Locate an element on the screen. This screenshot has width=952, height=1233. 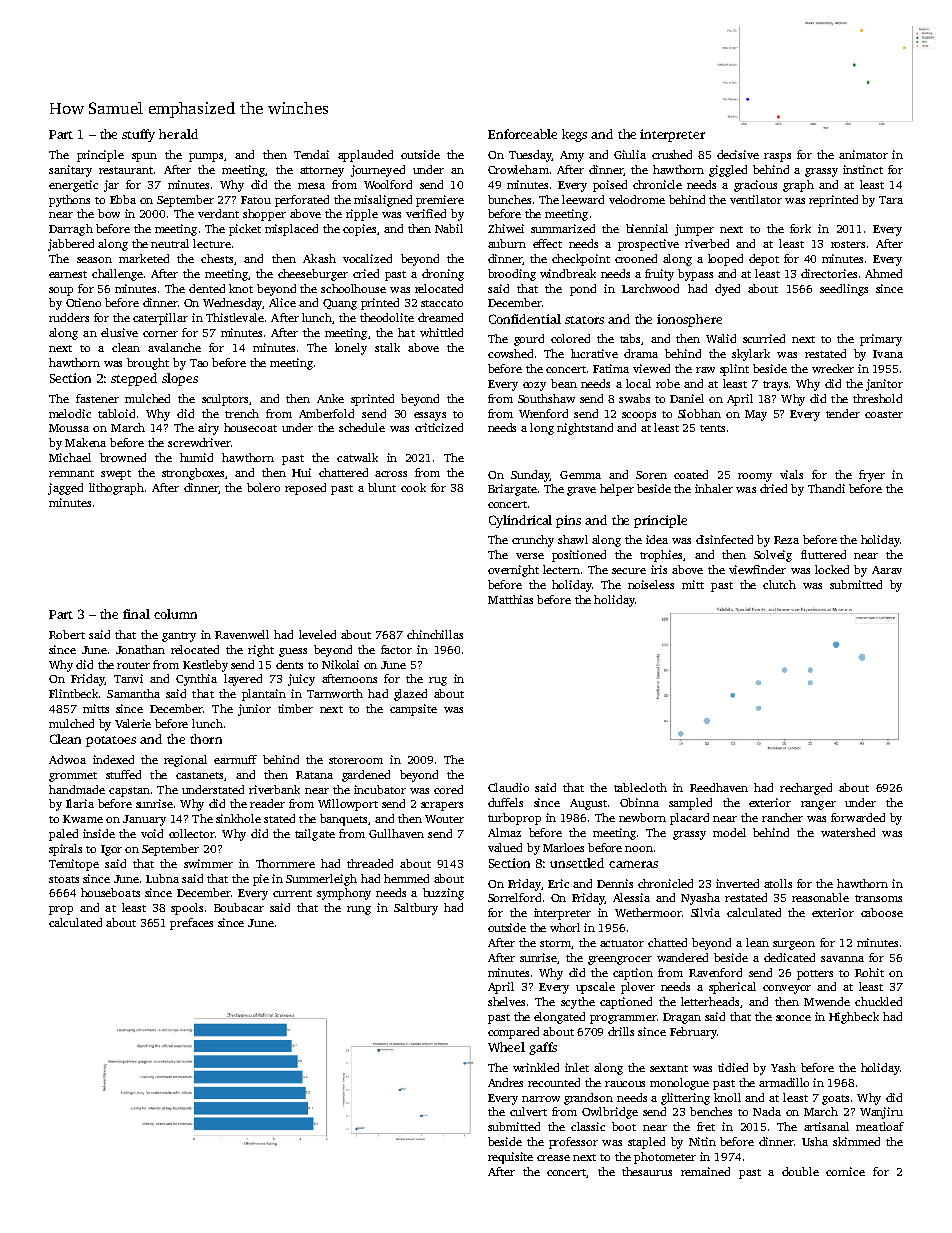
final is located at coordinates (136, 614).
